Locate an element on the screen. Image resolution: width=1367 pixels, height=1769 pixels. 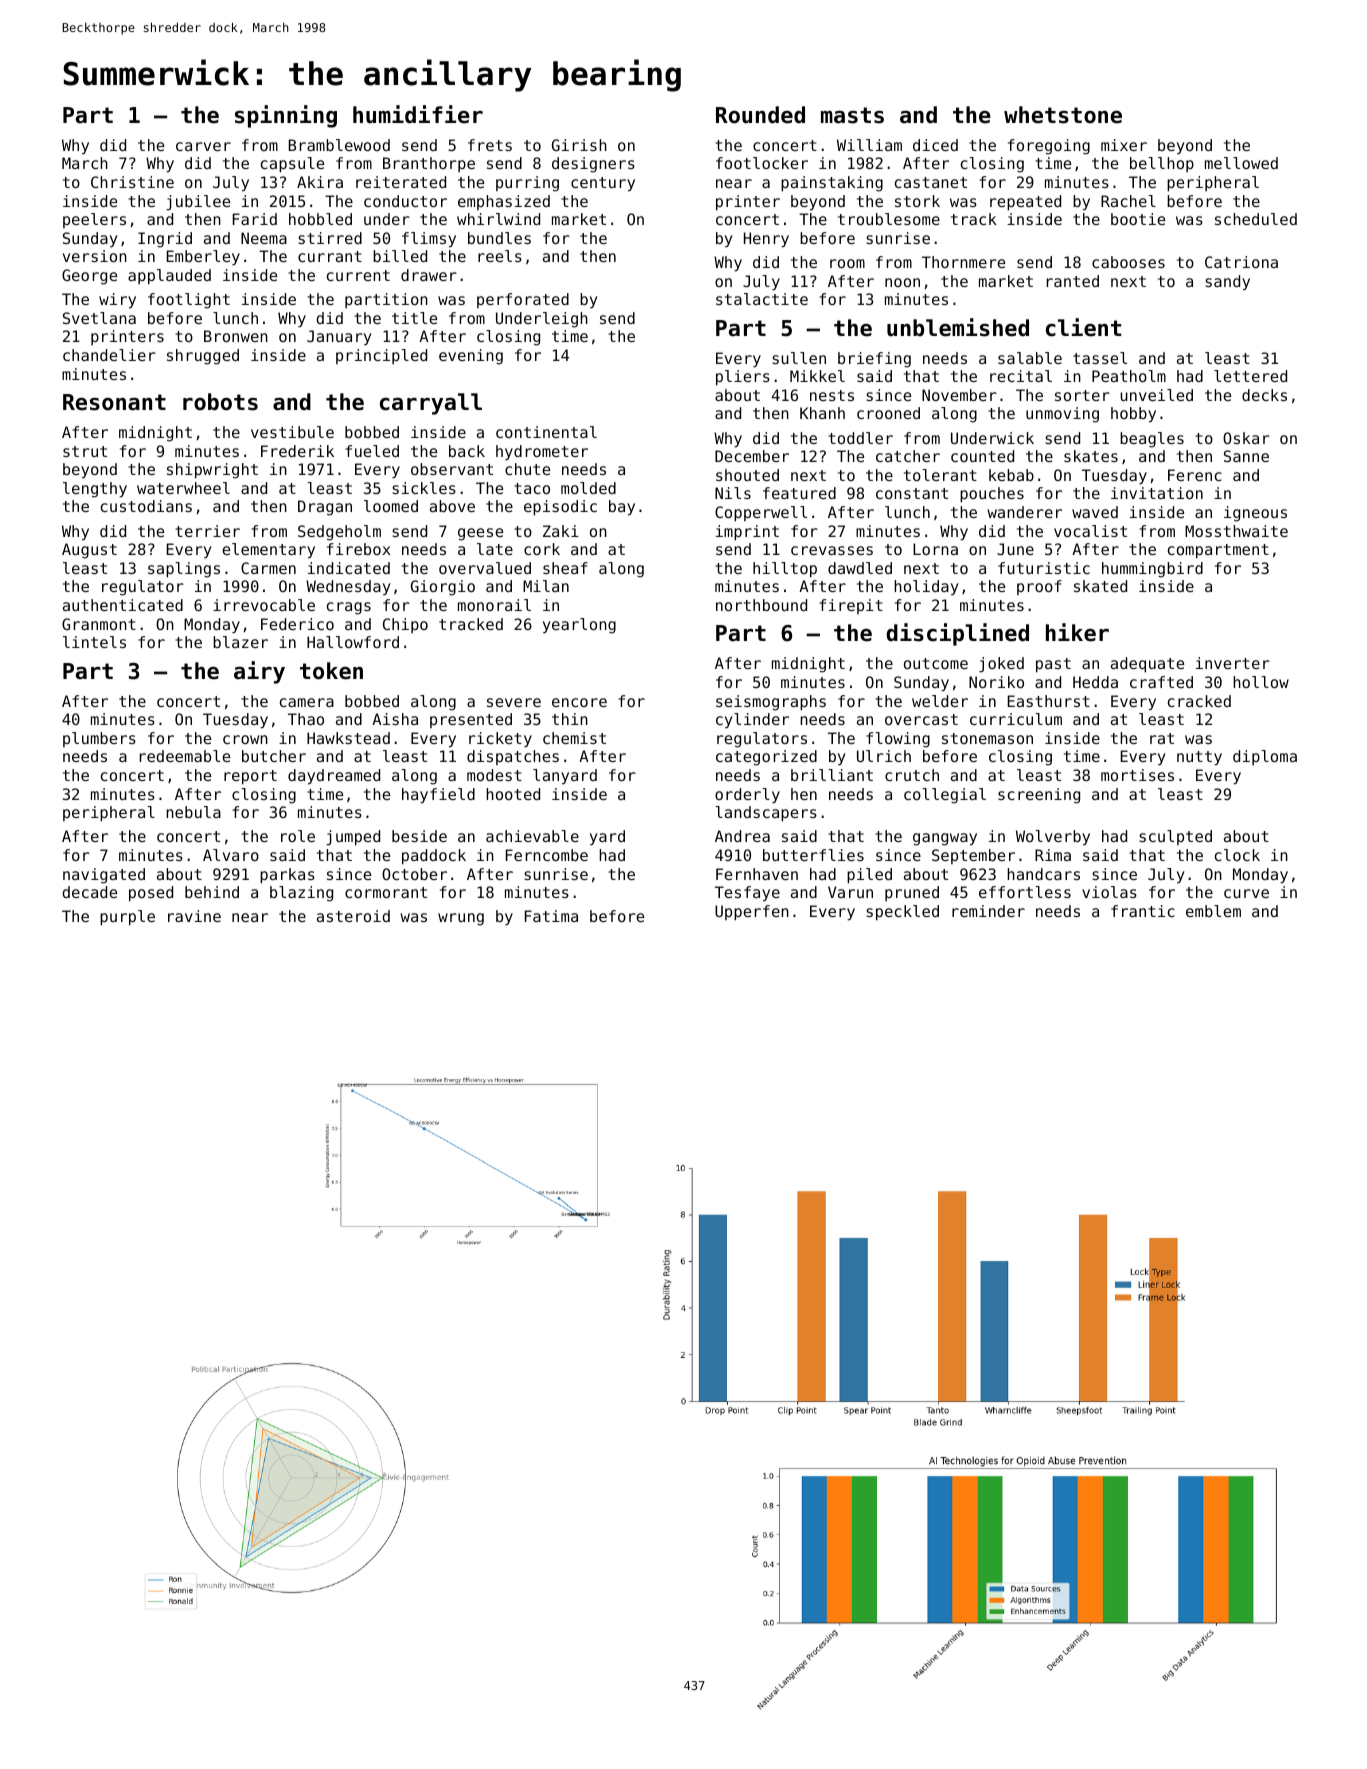
scheduled is located at coordinates (1256, 219).
